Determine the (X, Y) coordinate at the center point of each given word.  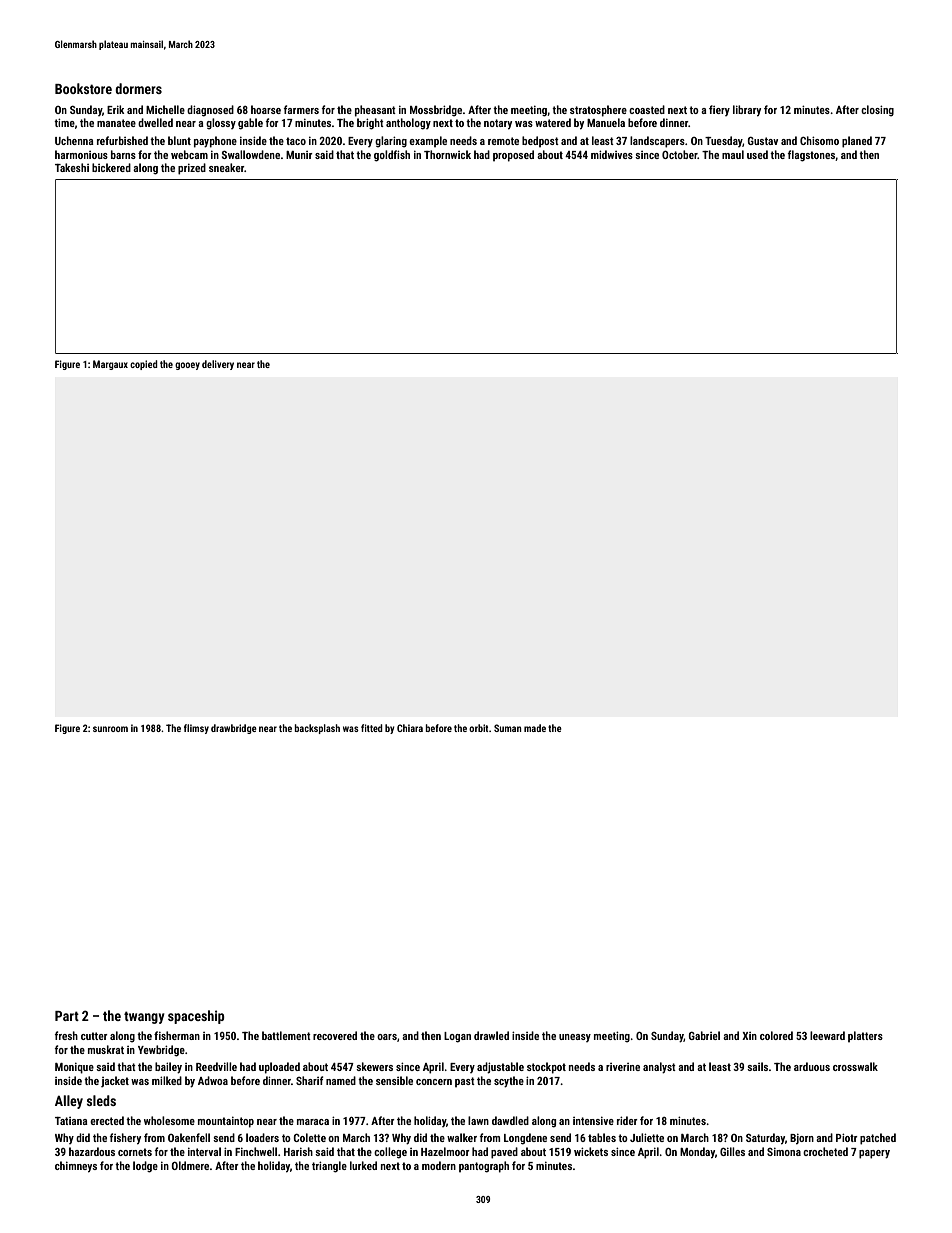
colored (776, 1035)
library (747, 111)
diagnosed (210, 111)
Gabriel (704, 1035)
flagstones (811, 156)
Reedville (216, 1066)
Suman (508, 728)
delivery (218, 365)
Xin (749, 1036)
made (535, 728)
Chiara (410, 728)
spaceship (196, 1017)
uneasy (575, 1038)
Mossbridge (436, 111)
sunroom (110, 729)
